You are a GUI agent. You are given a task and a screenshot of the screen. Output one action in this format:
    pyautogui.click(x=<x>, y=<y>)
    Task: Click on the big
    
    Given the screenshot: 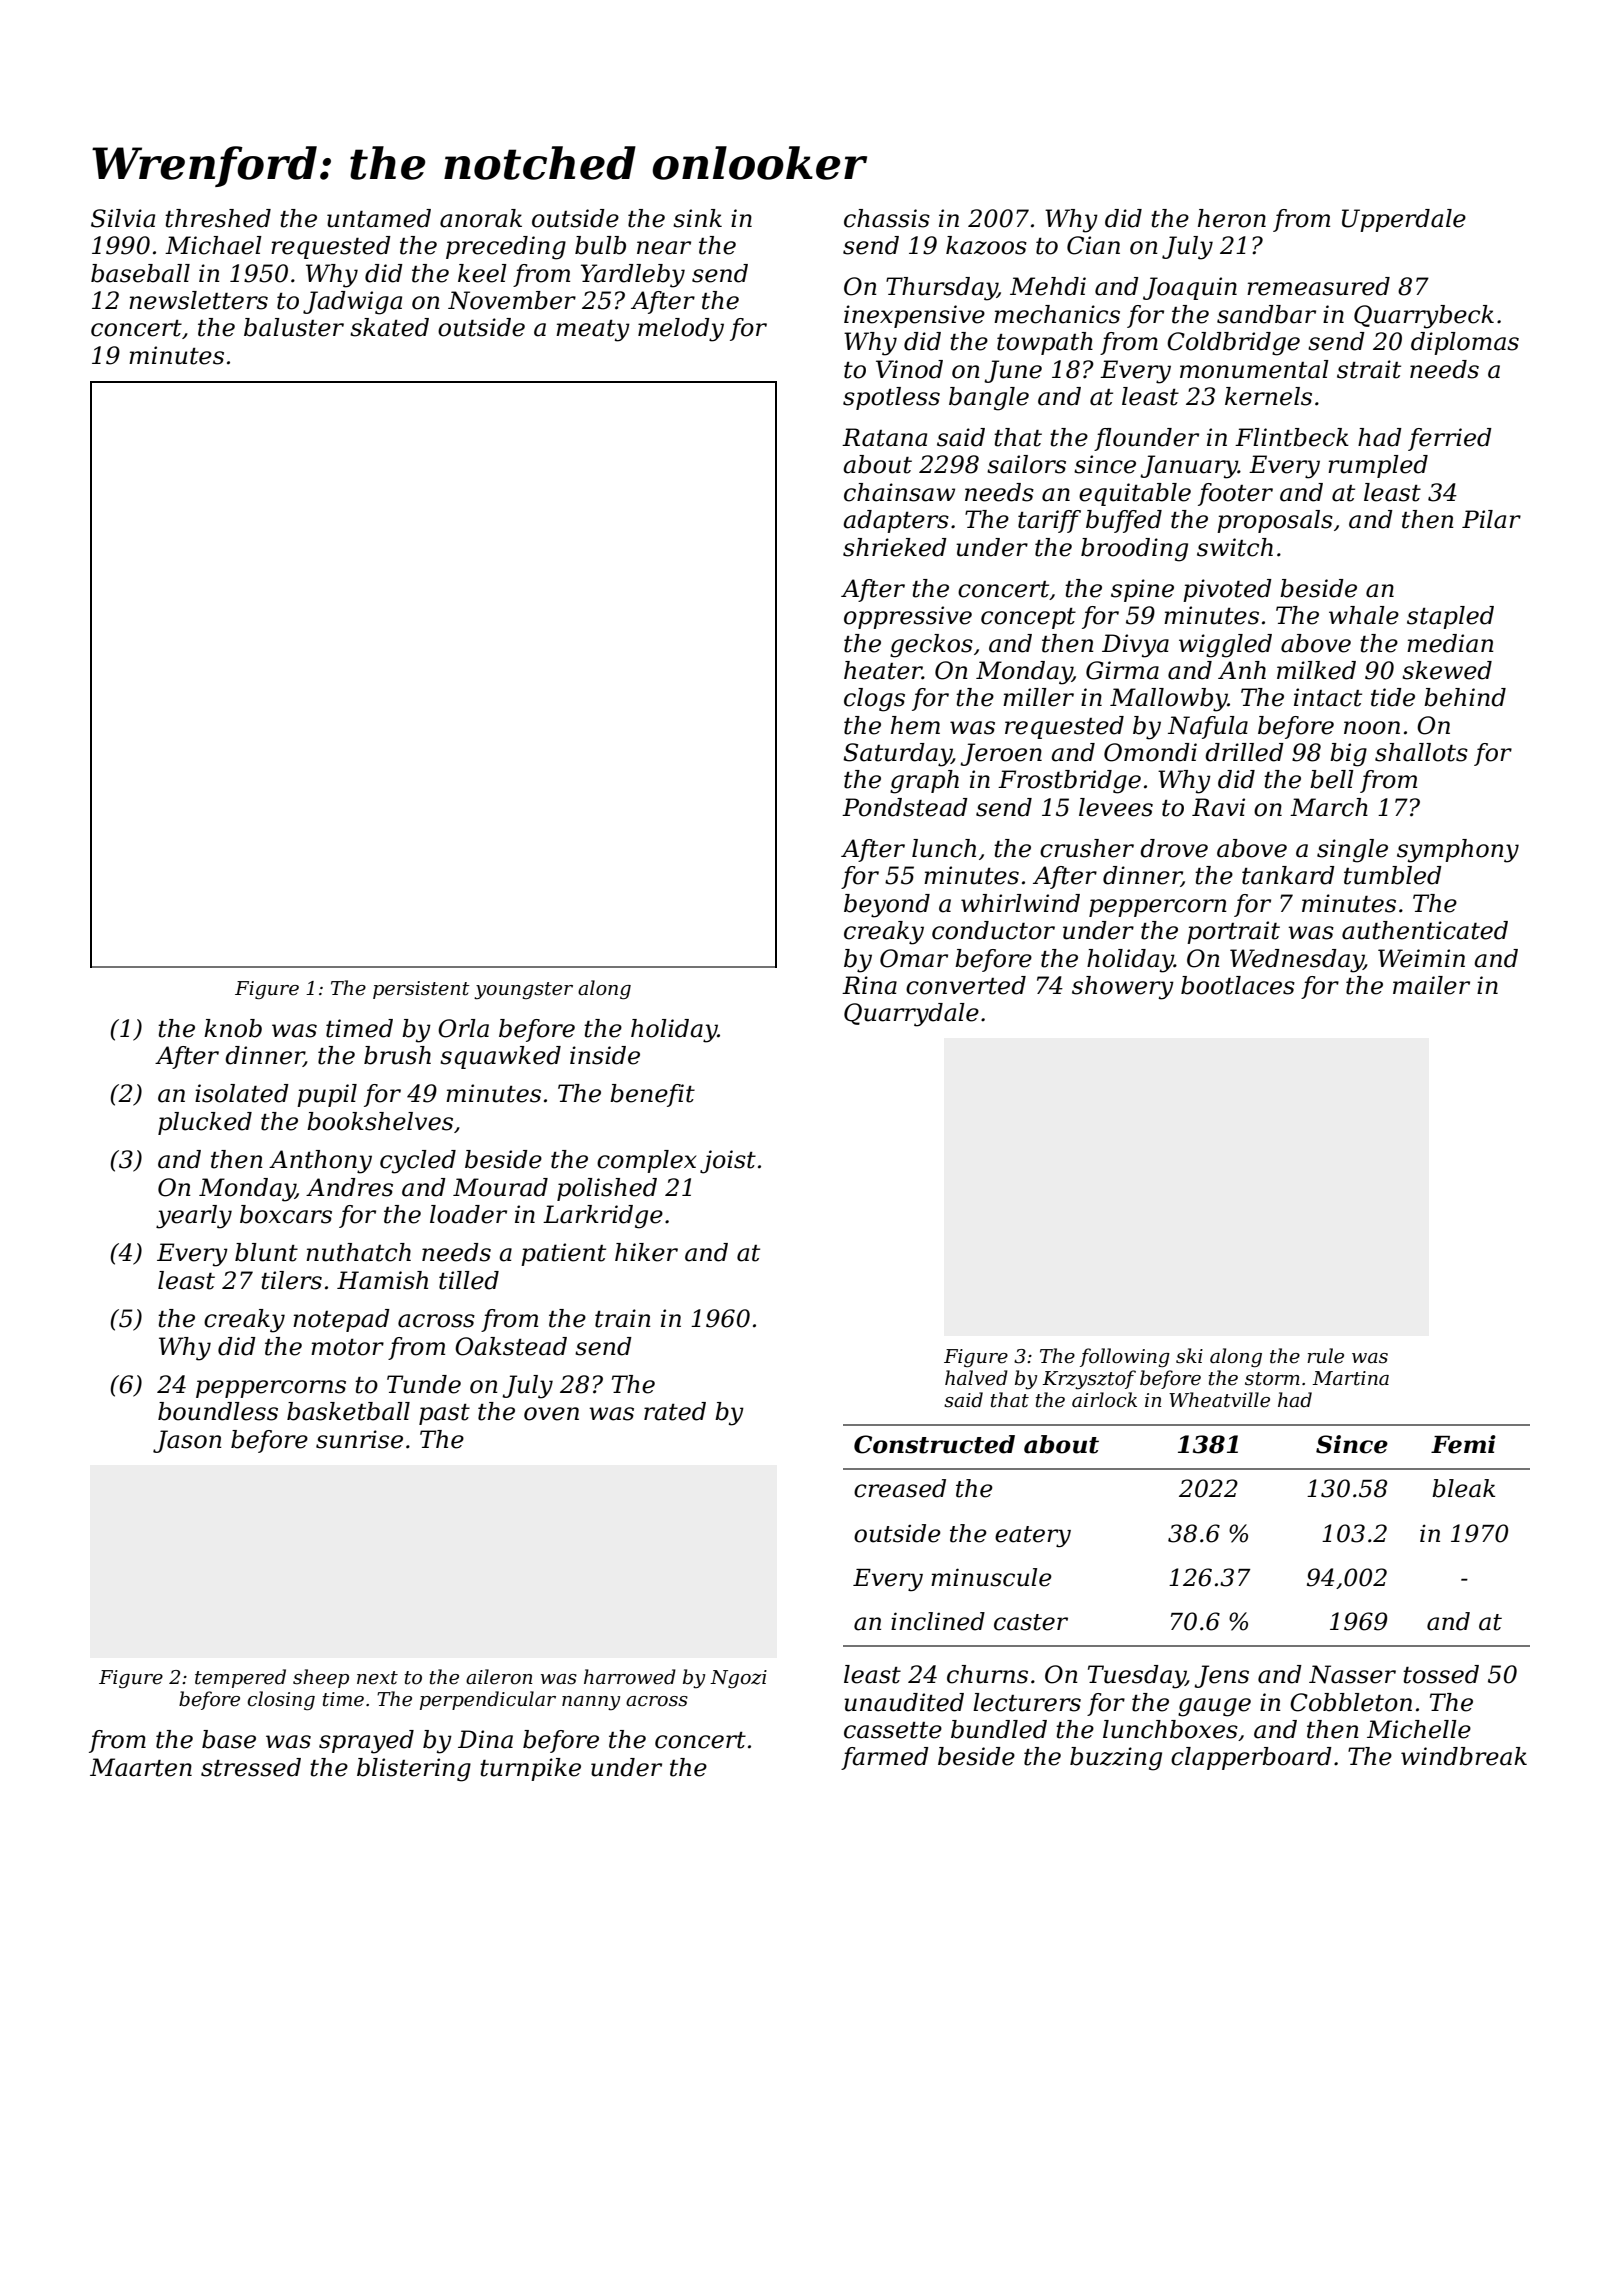 What is the action you would take?
    pyautogui.click(x=1348, y=755)
